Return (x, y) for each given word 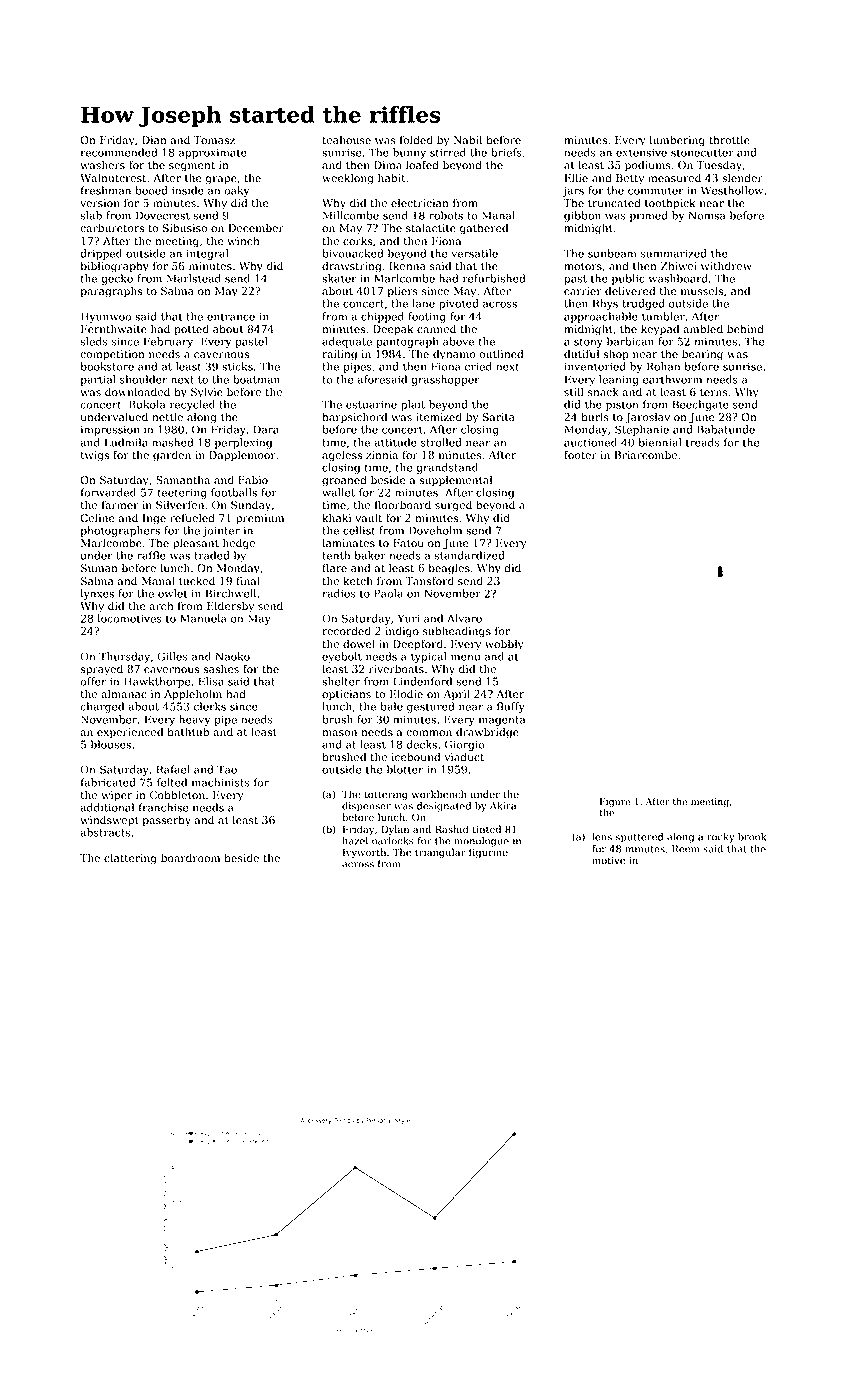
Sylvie (207, 393)
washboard (678, 278)
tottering (386, 795)
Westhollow (732, 190)
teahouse (346, 140)
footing (427, 317)
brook (752, 837)
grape (221, 180)
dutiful (581, 354)
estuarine (371, 404)
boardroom (190, 858)
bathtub (188, 732)
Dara (266, 429)
